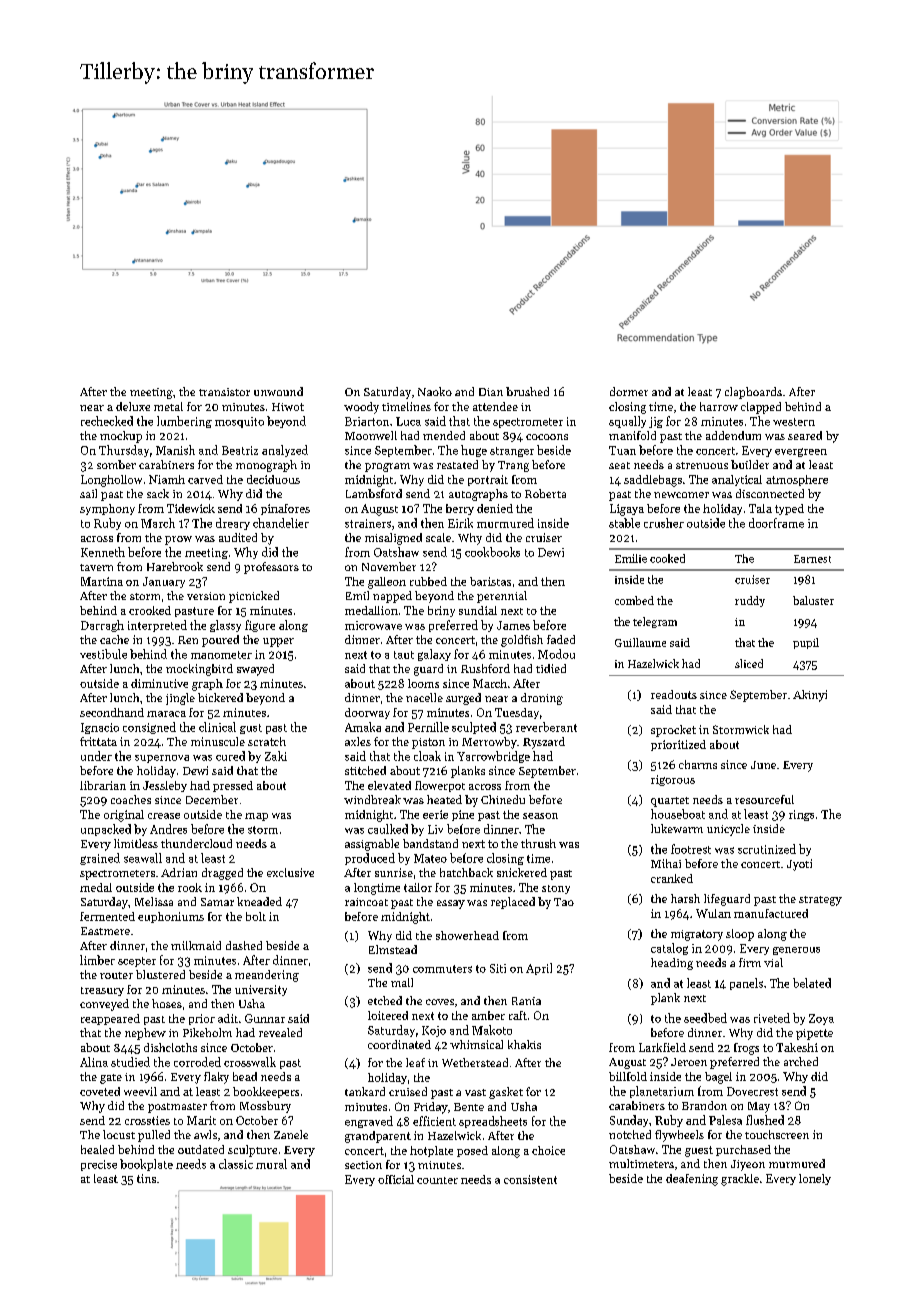  Describe the element at coordinates (485, 668) in the image. I see `Rushford` at that location.
